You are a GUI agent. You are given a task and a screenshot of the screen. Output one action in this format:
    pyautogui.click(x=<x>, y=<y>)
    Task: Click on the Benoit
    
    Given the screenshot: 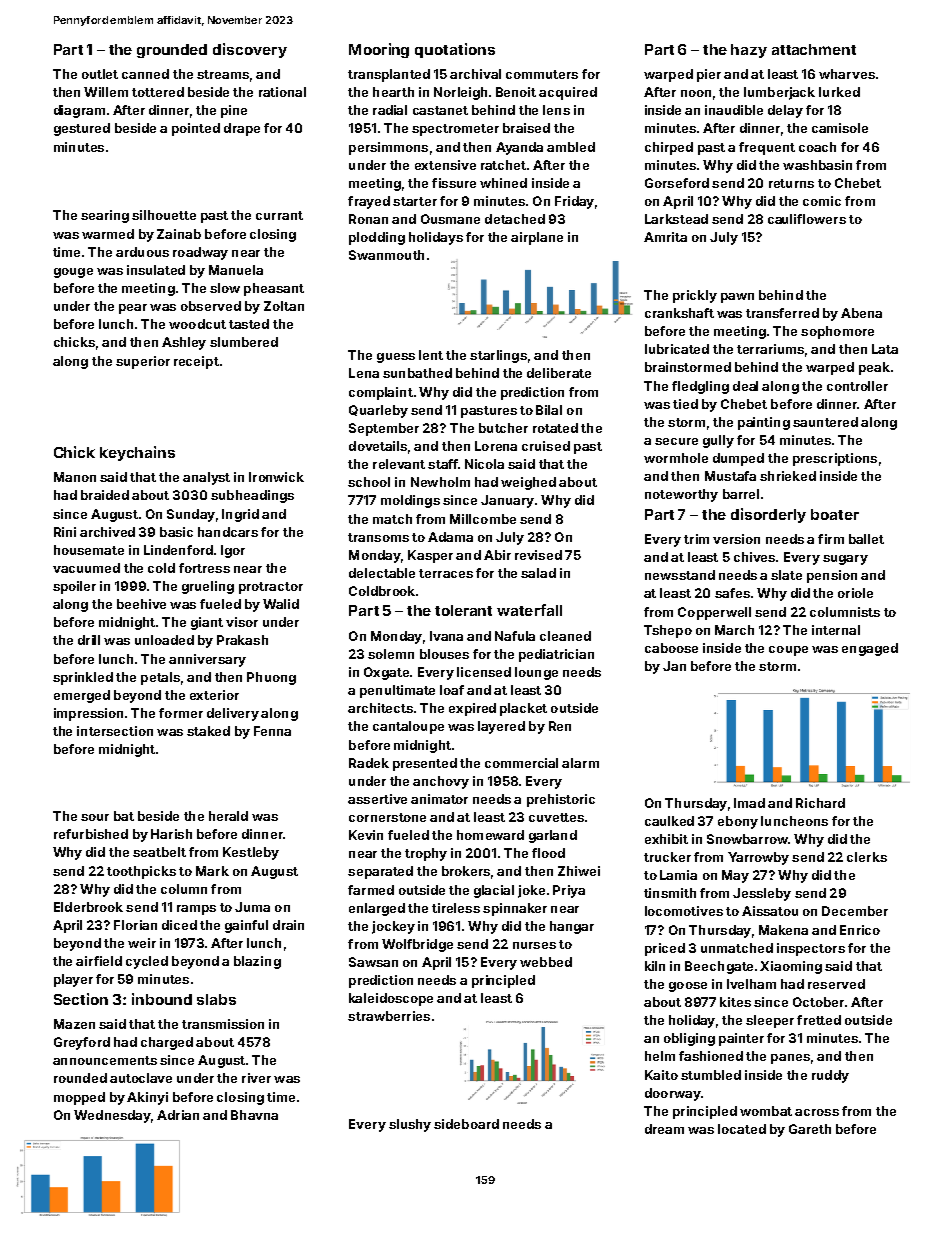 What is the action you would take?
    pyautogui.click(x=516, y=92)
